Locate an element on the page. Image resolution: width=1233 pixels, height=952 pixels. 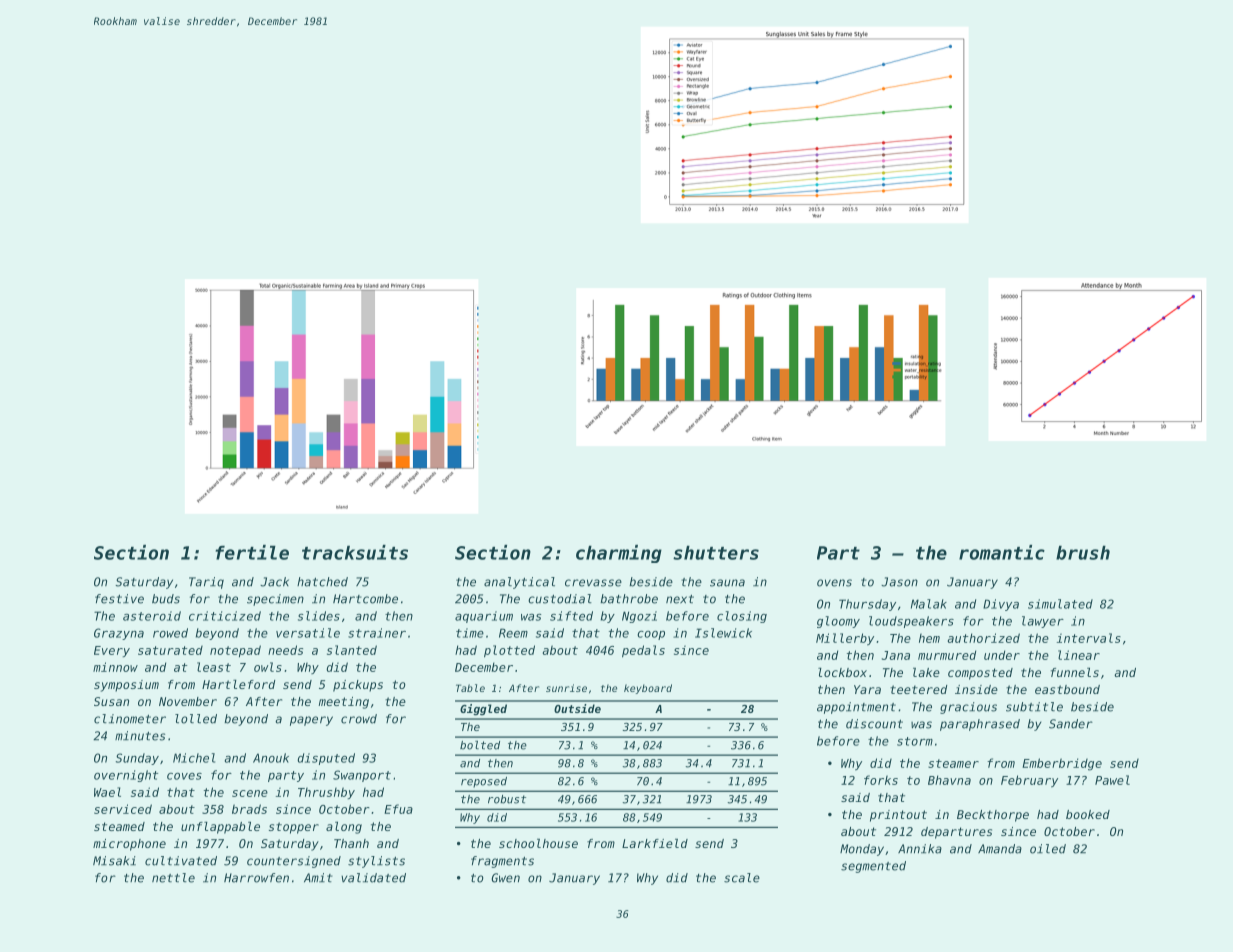
pickups is located at coordinates (358, 686).
